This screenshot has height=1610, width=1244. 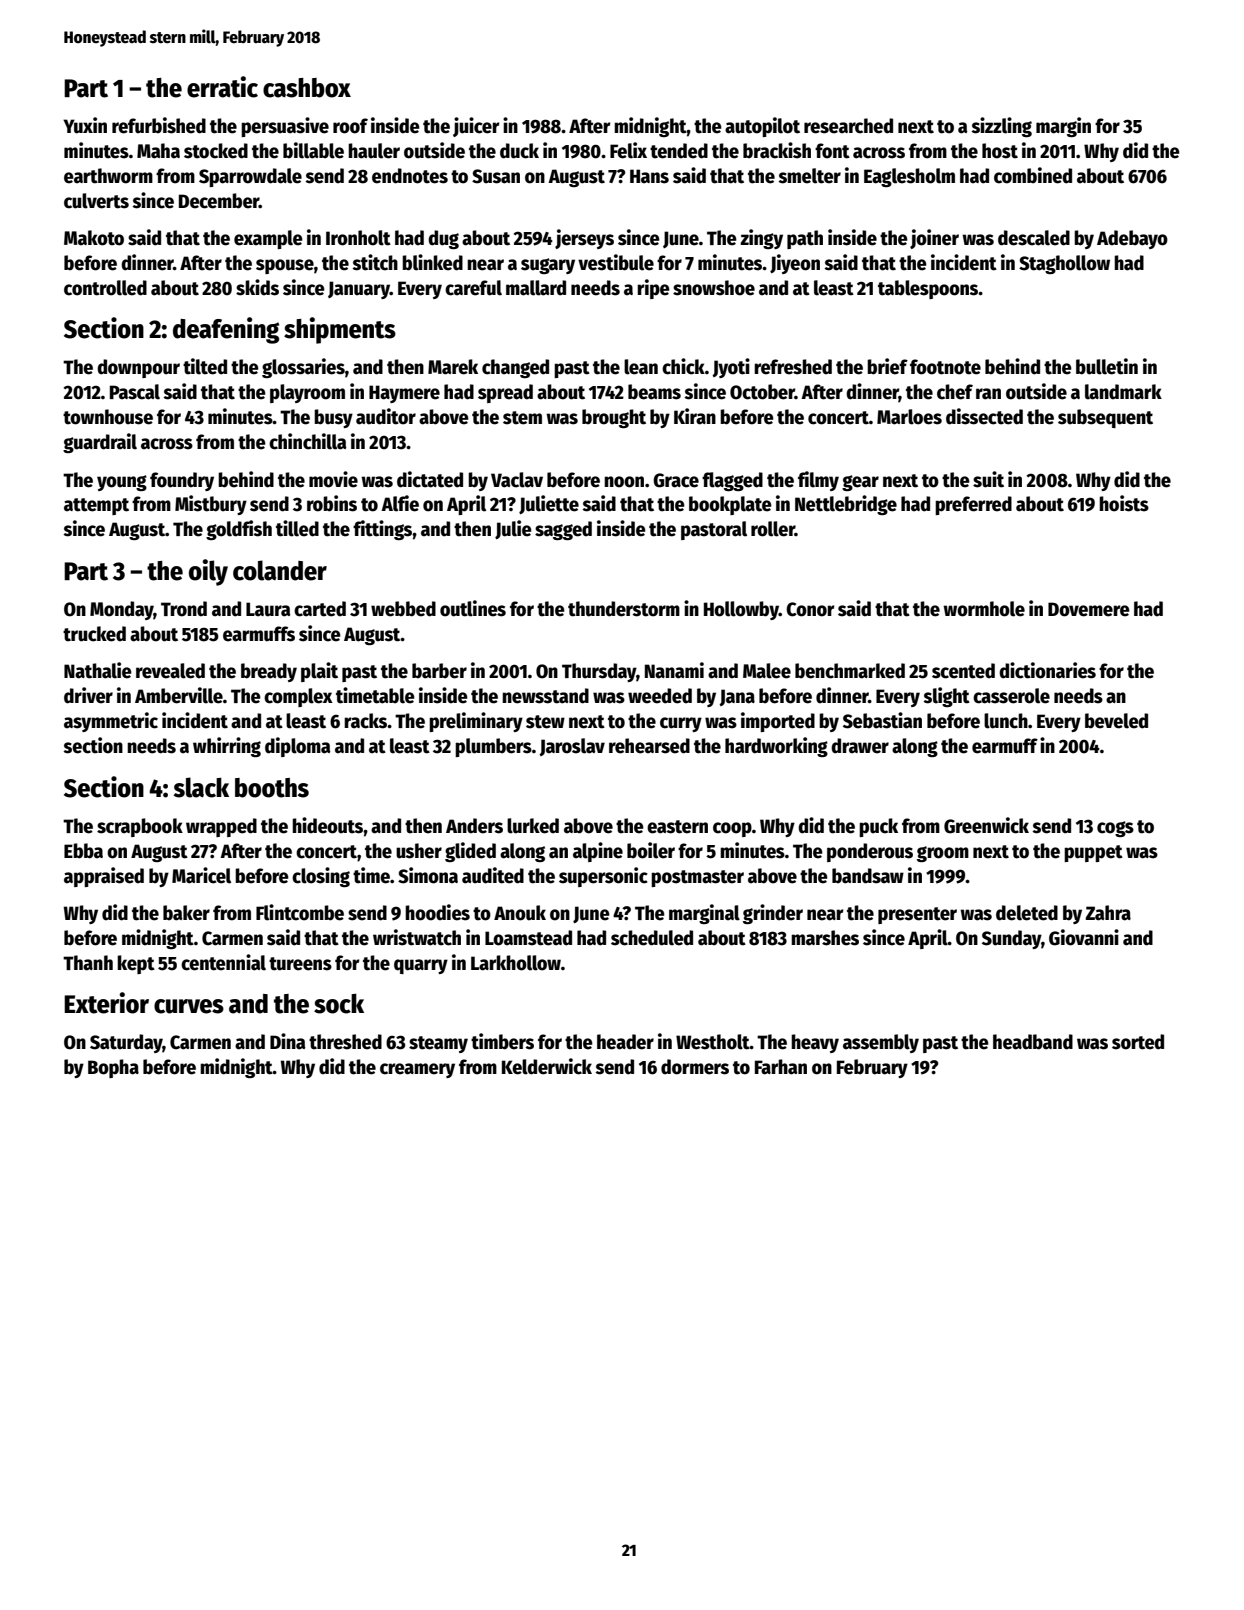 I want to click on stew, so click(x=545, y=722).
